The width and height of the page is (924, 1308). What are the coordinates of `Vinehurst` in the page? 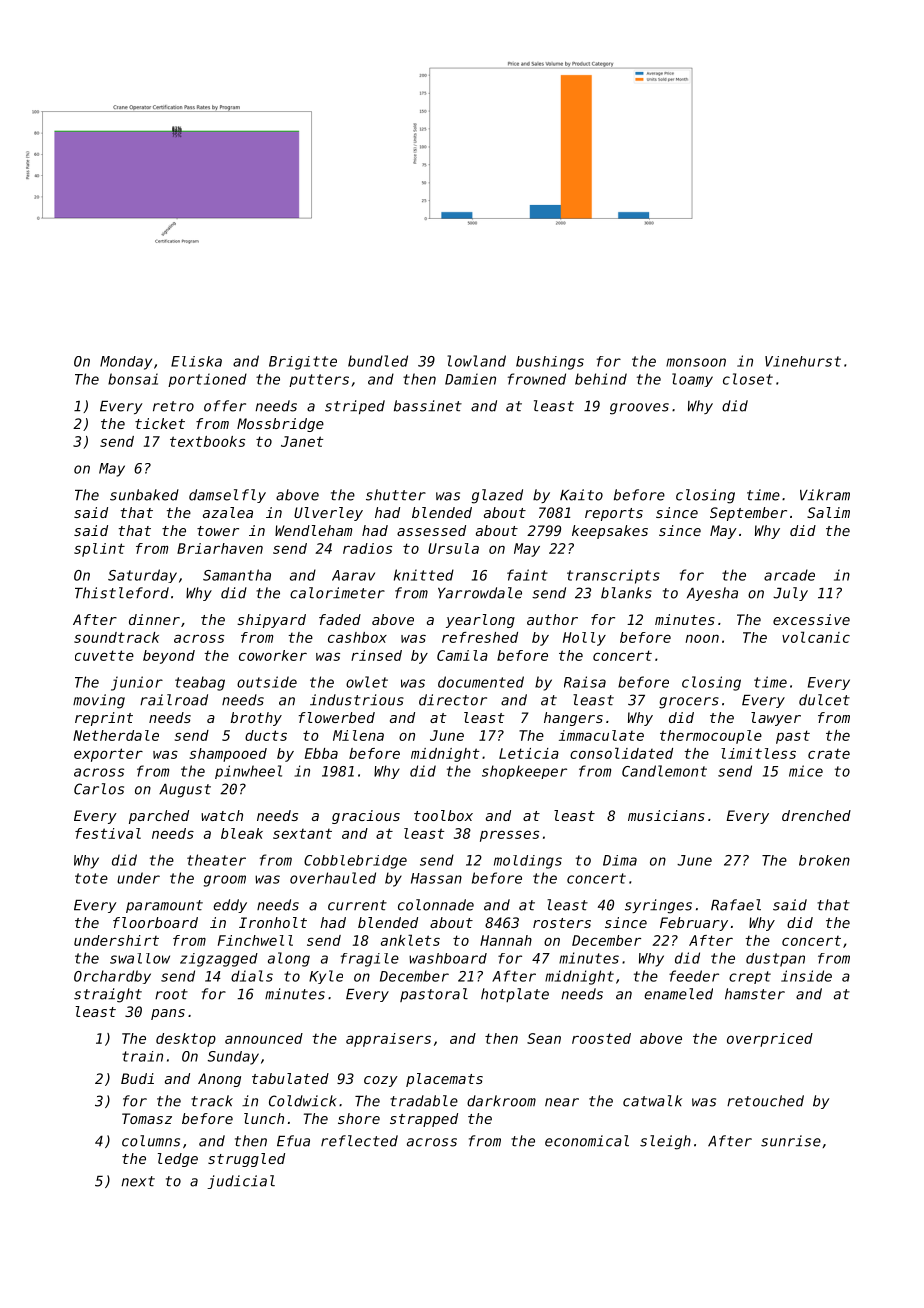 It's located at (803, 361).
